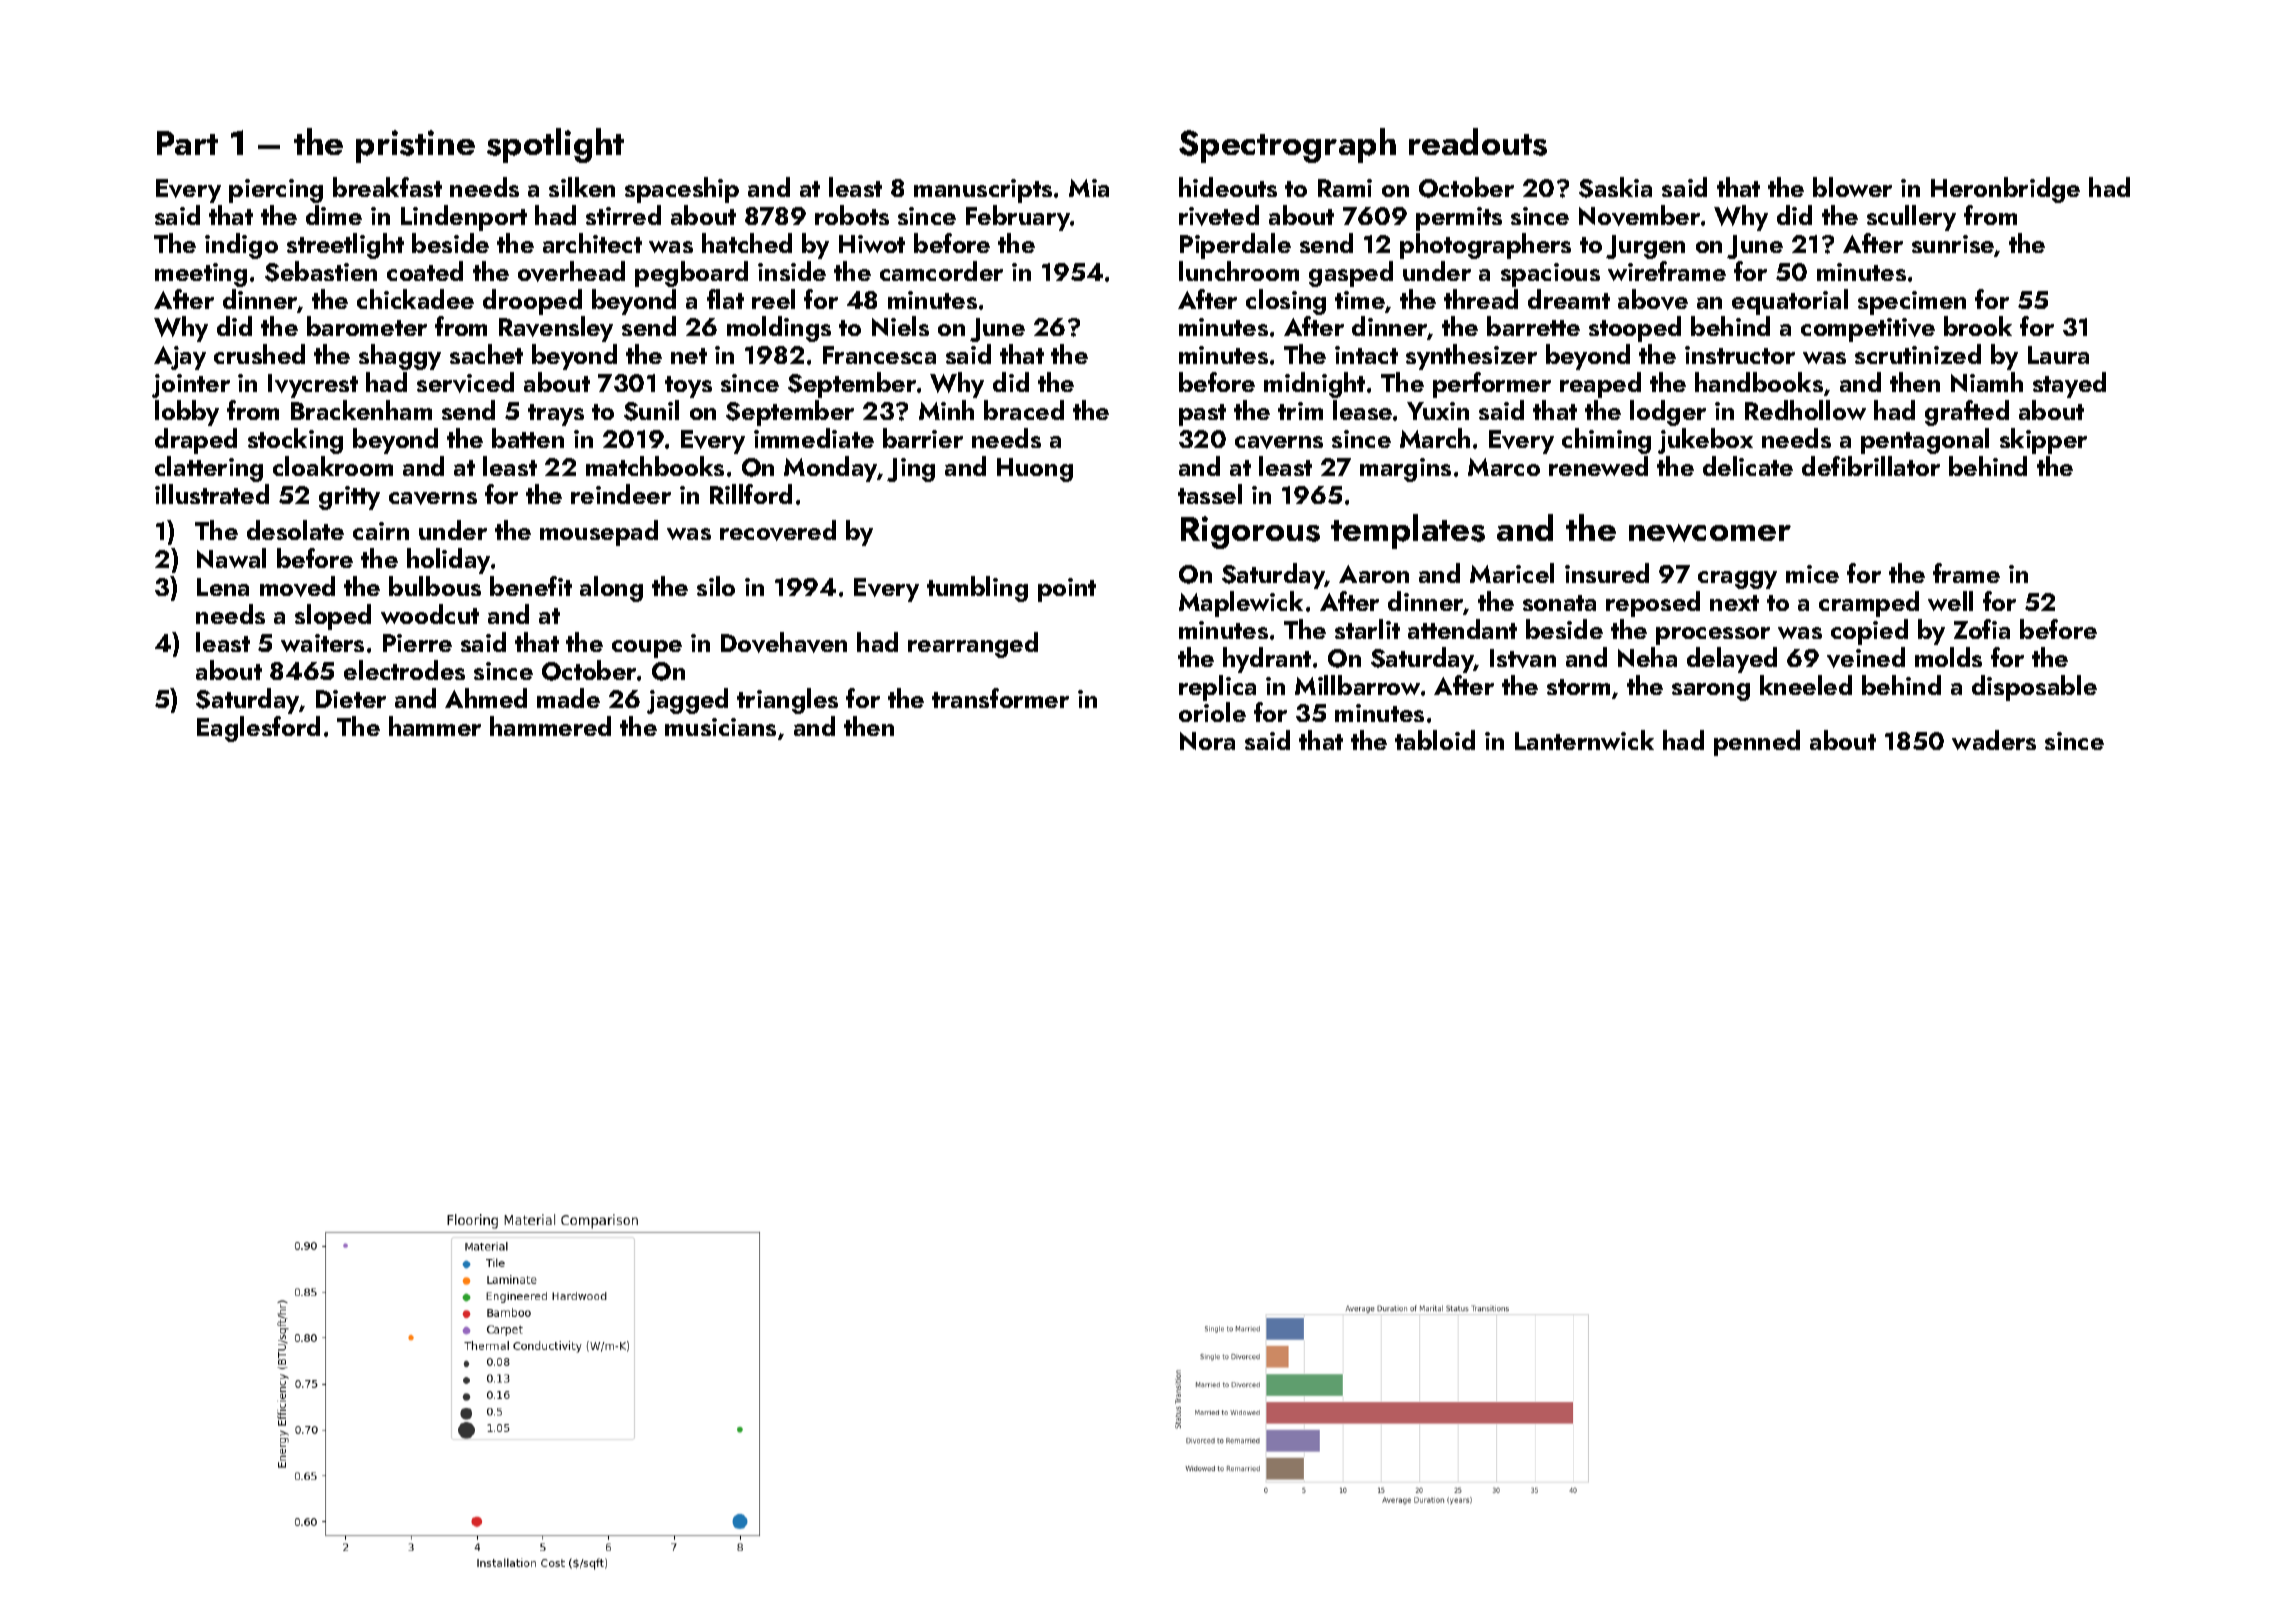  I want to click on Lena, so click(223, 587).
